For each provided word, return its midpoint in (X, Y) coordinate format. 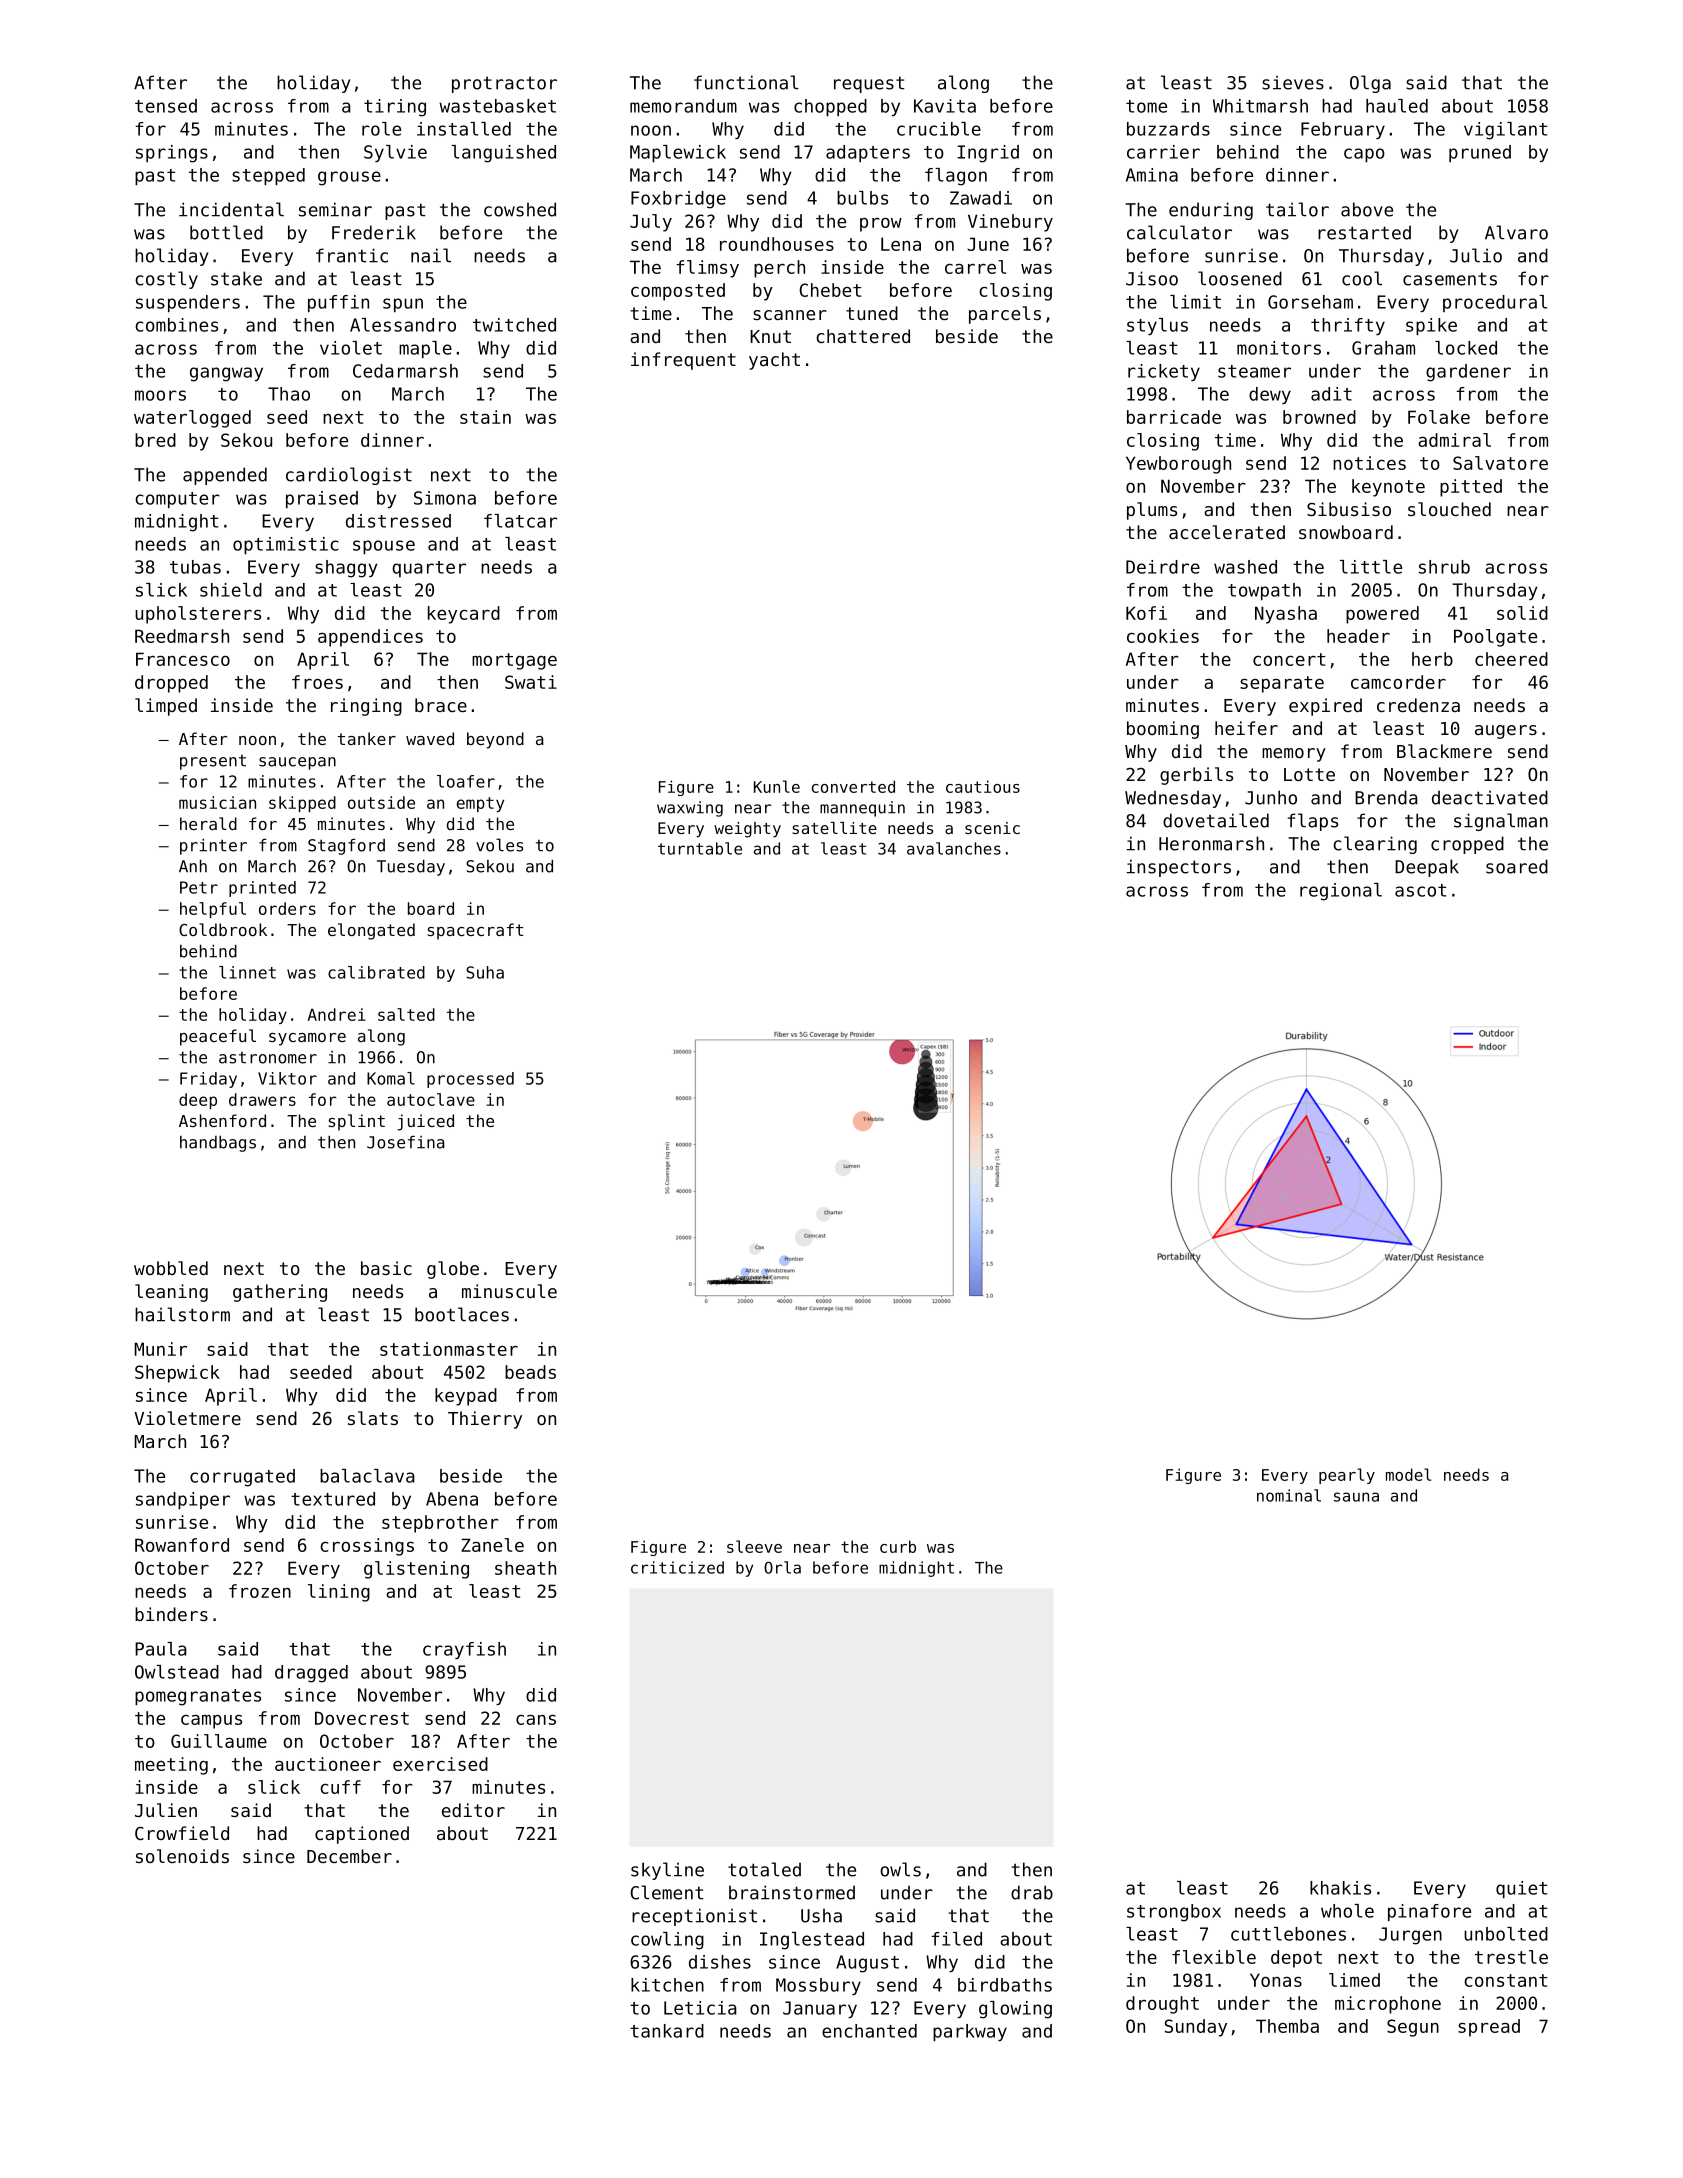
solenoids (182, 1856)
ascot (1420, 890)
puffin (338, 303)
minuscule (509, 1291)
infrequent (683, 361)
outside (381, 802)
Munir (160, 1349)
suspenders (188, 303)
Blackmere (1444, 751)
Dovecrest (362, 1718)
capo (1364, 155)
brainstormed (792, 1892)
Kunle (777, 786)
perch (779, 269)
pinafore (1429, 1912)
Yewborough (1178, 465)
